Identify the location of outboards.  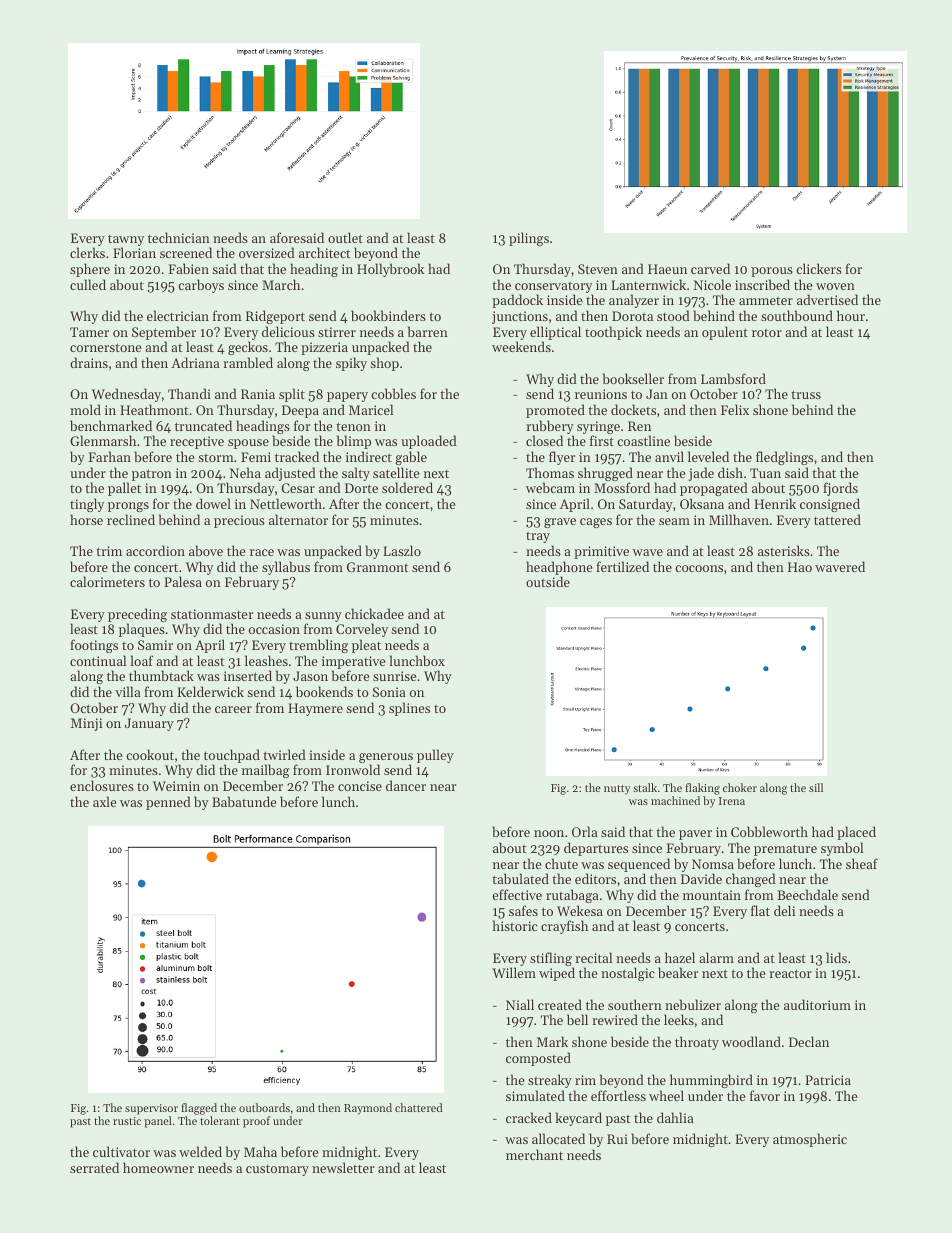
(264, 1107).
